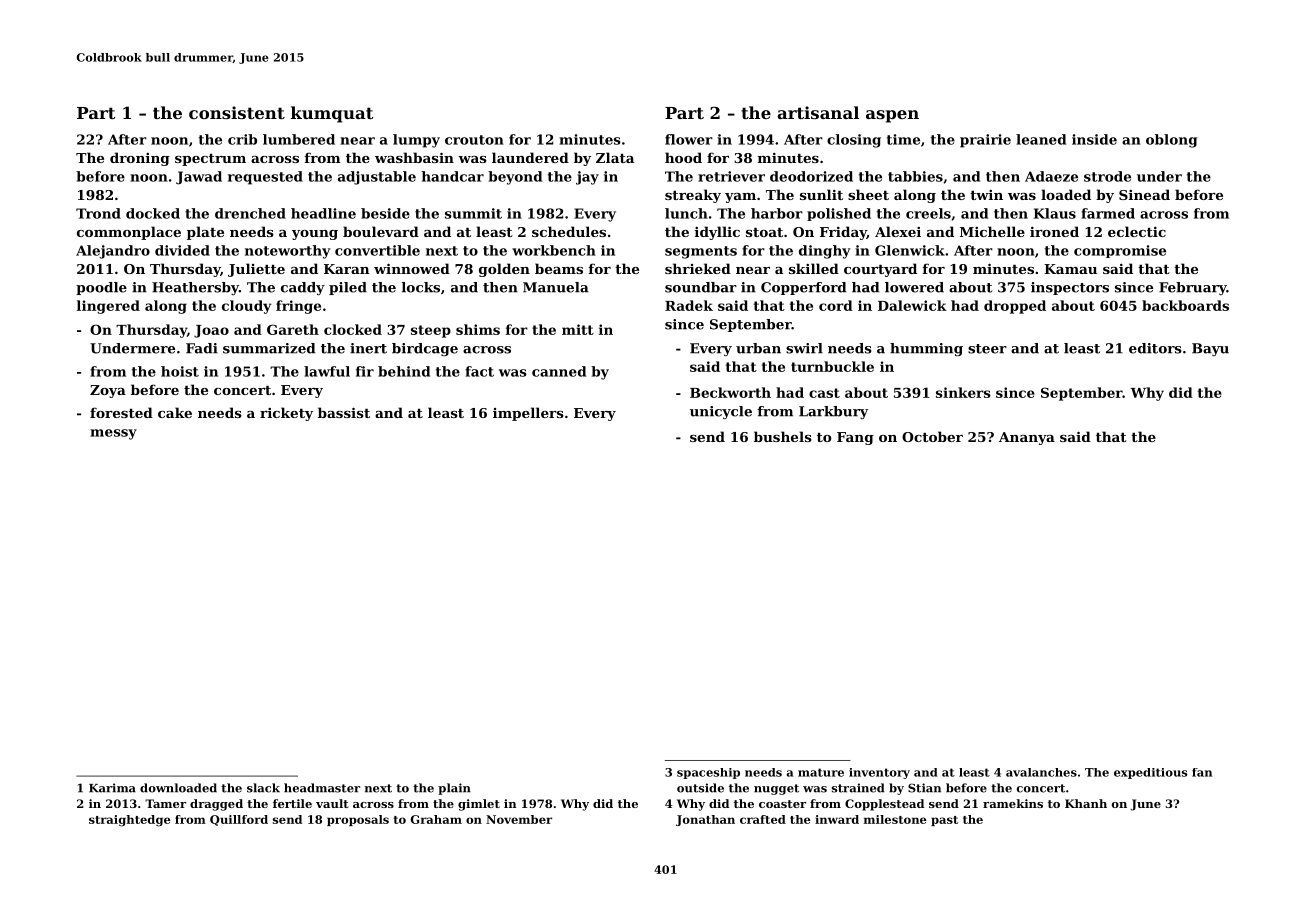 The width and height of the screenshot is (1308, 924). Describe the element at coordinates (700, 788) in the screenshot. I see `outside` at that location.
